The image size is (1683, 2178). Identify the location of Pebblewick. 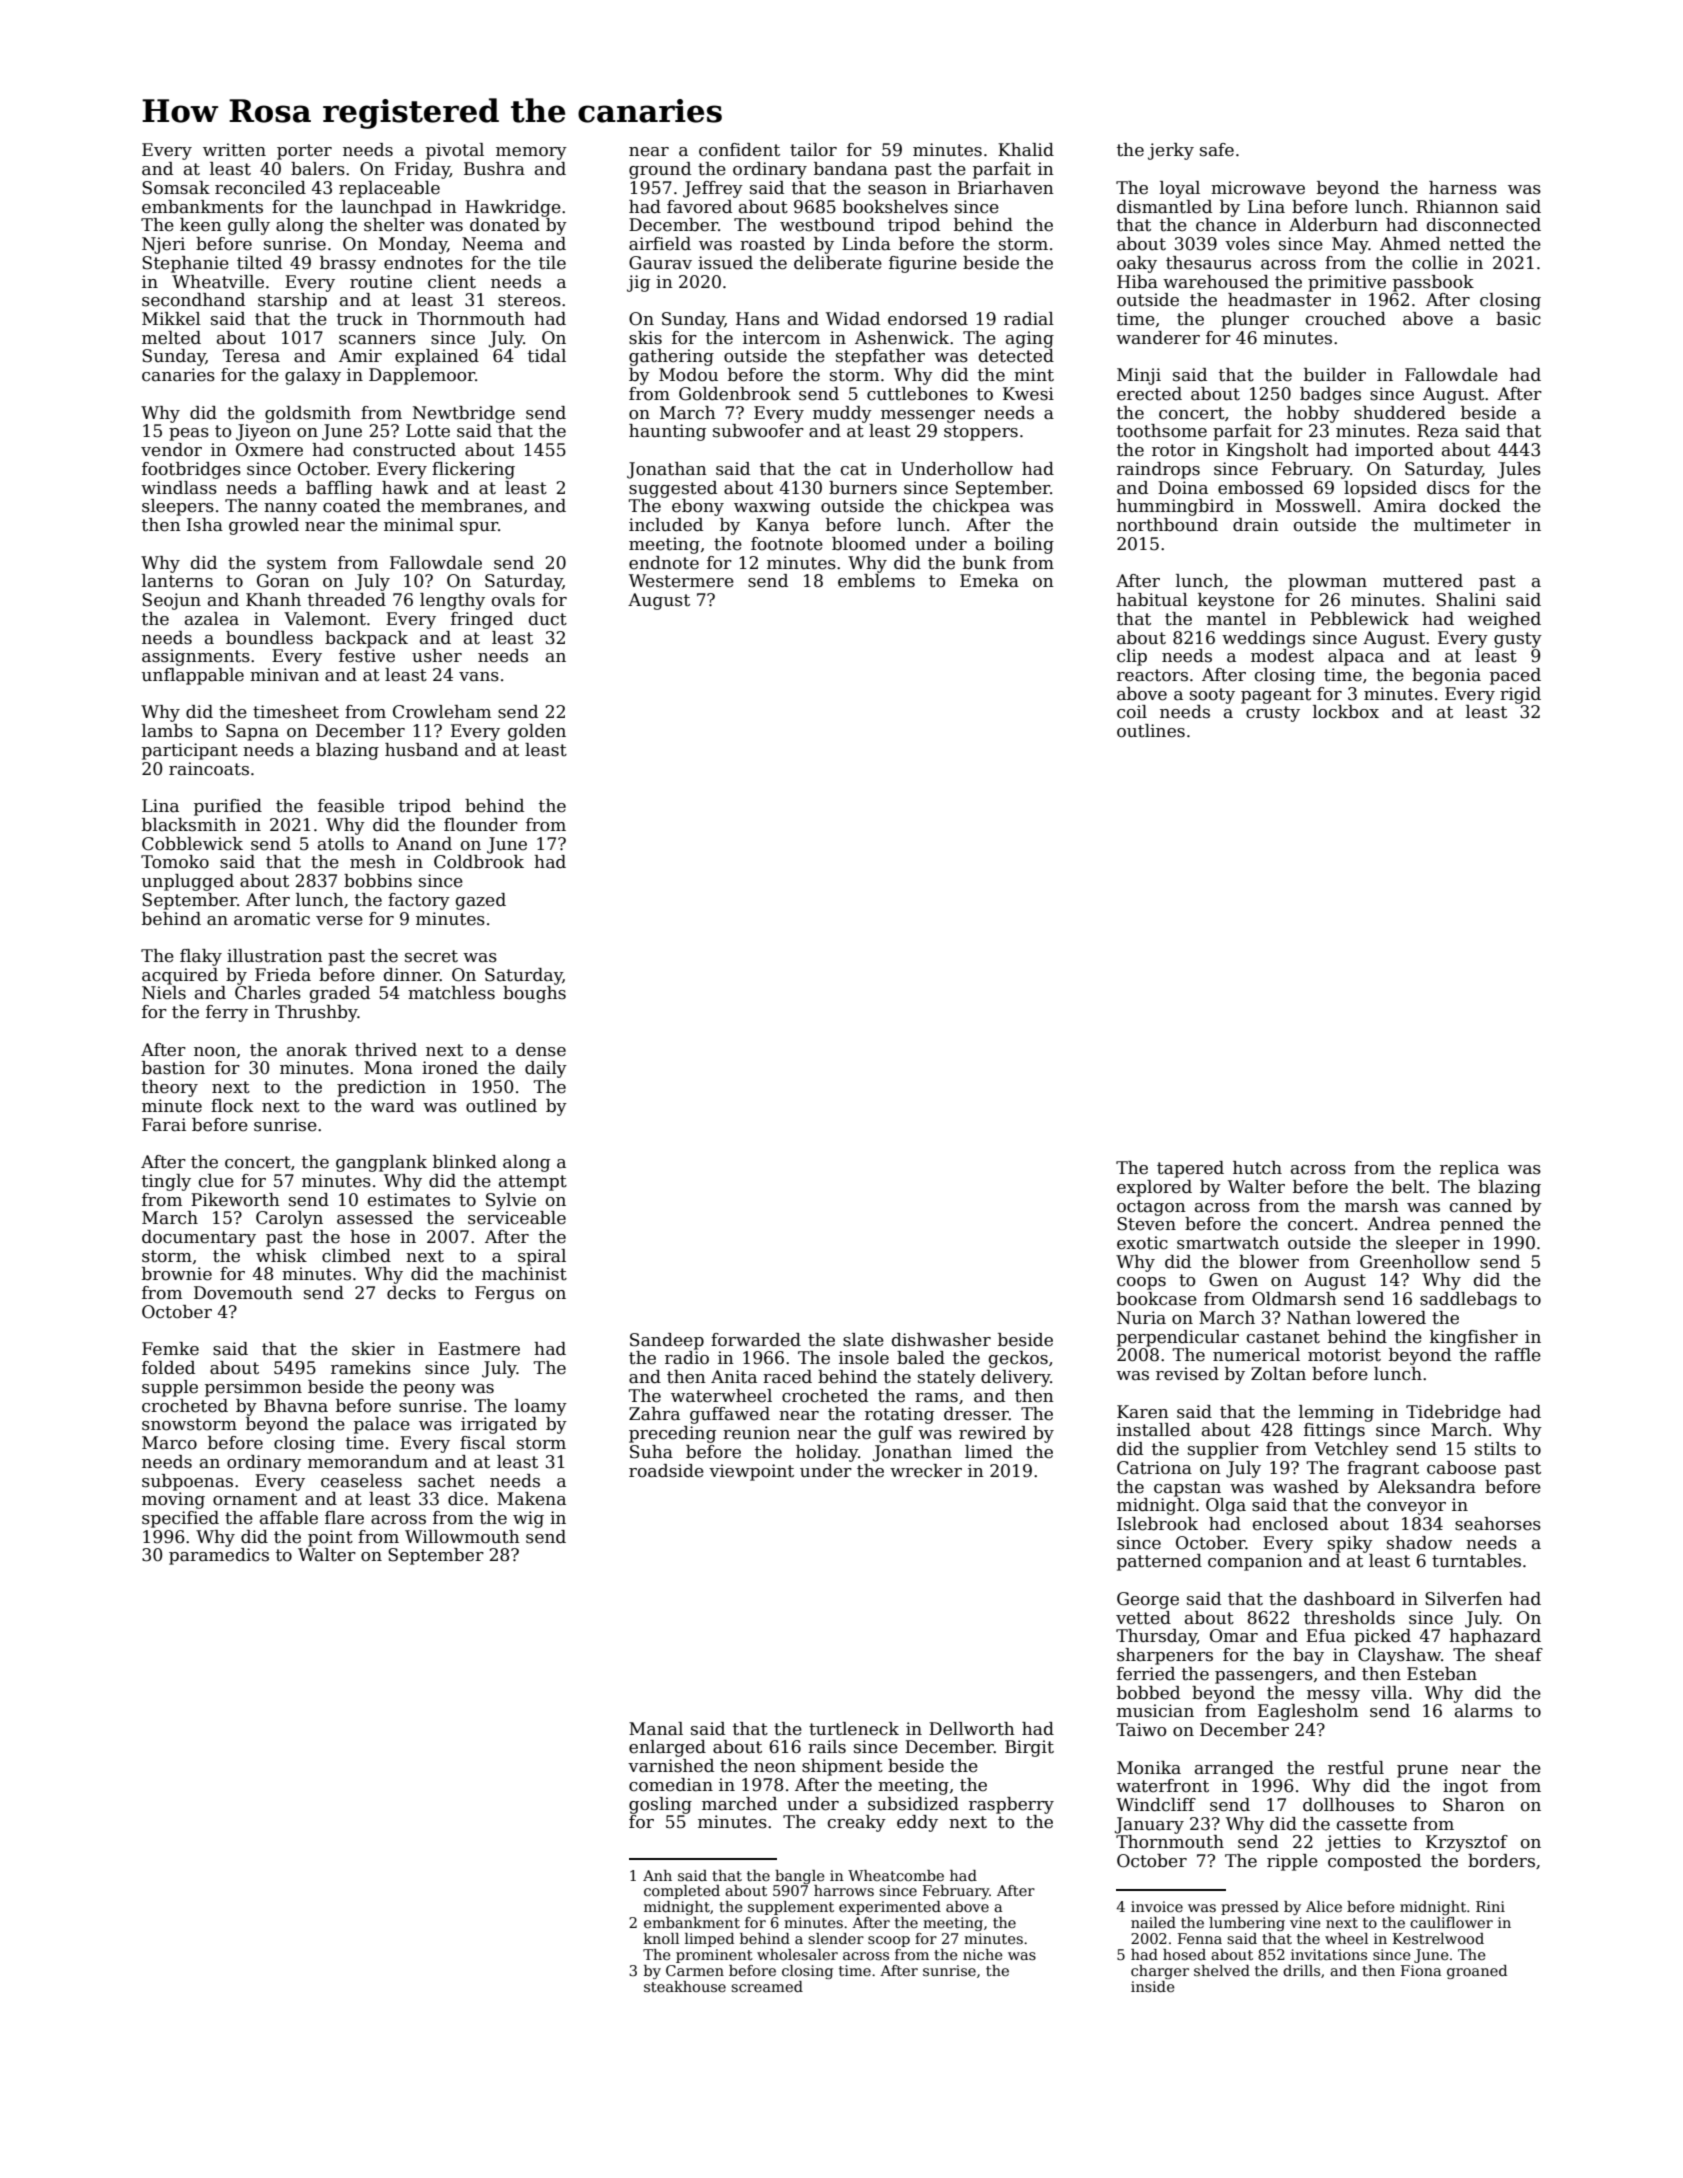
(1359, 619).
